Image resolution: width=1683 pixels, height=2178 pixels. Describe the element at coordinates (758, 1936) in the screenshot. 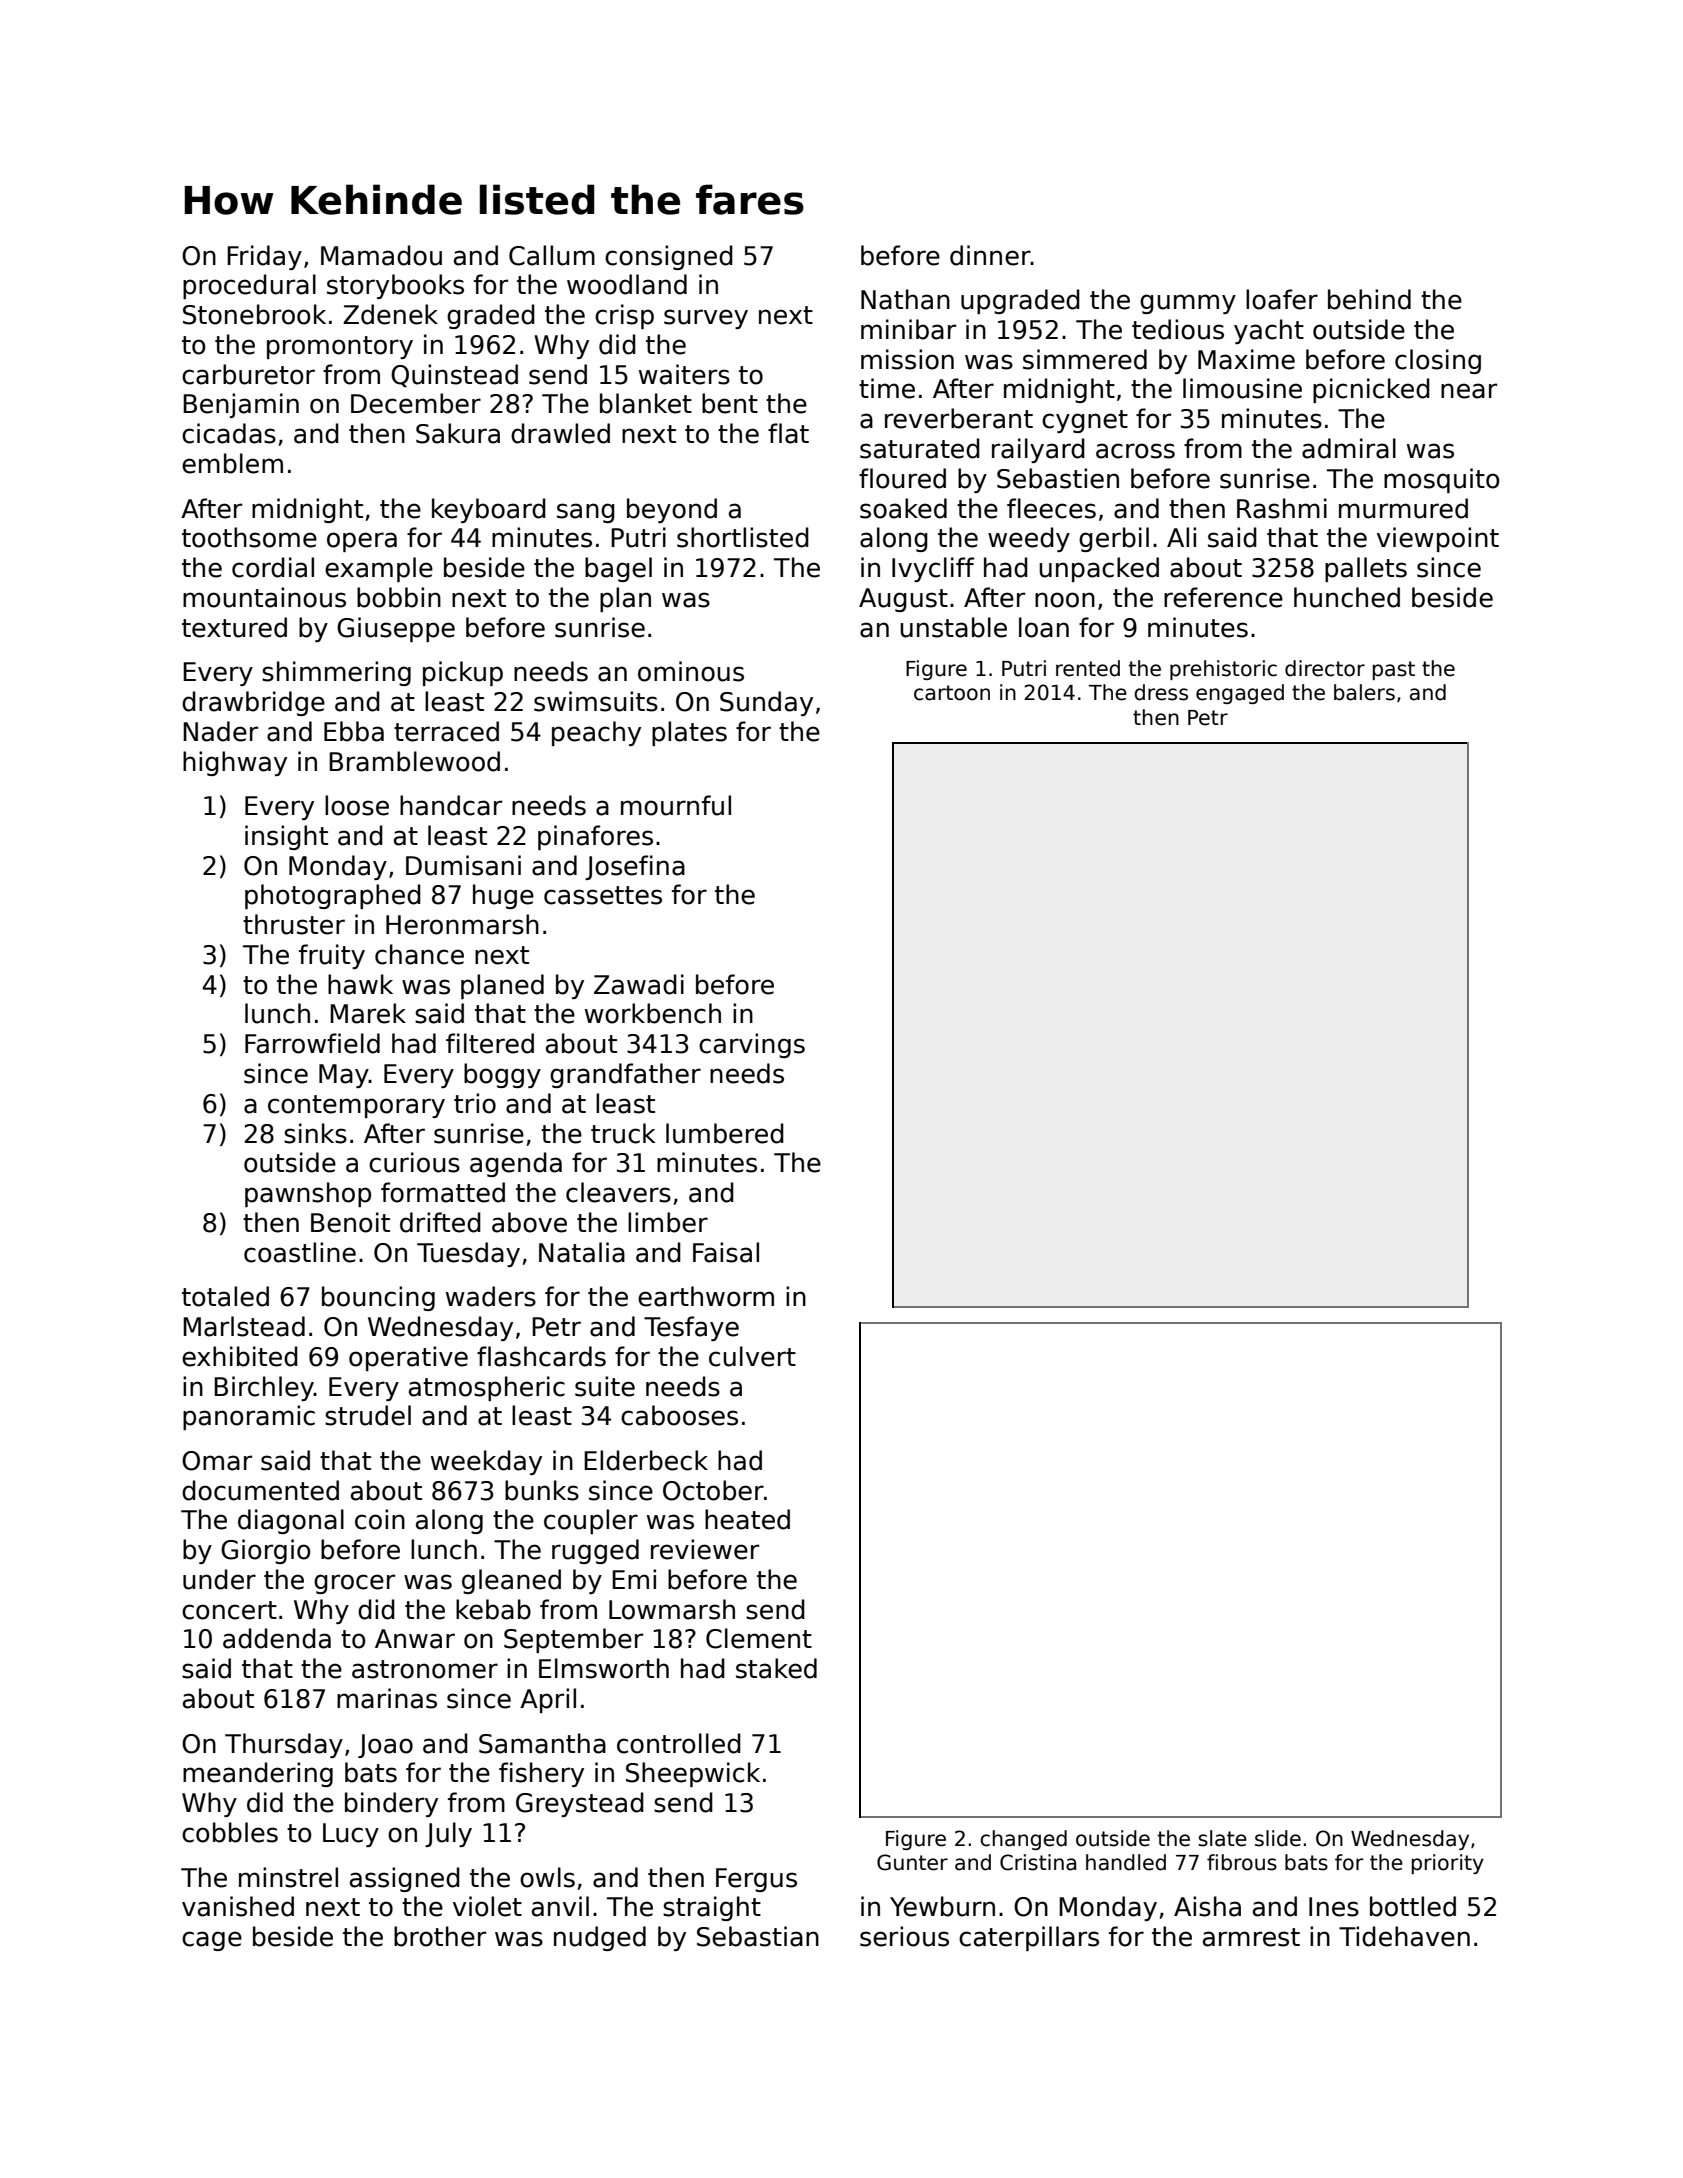

I see `Sebastian` at that location.
